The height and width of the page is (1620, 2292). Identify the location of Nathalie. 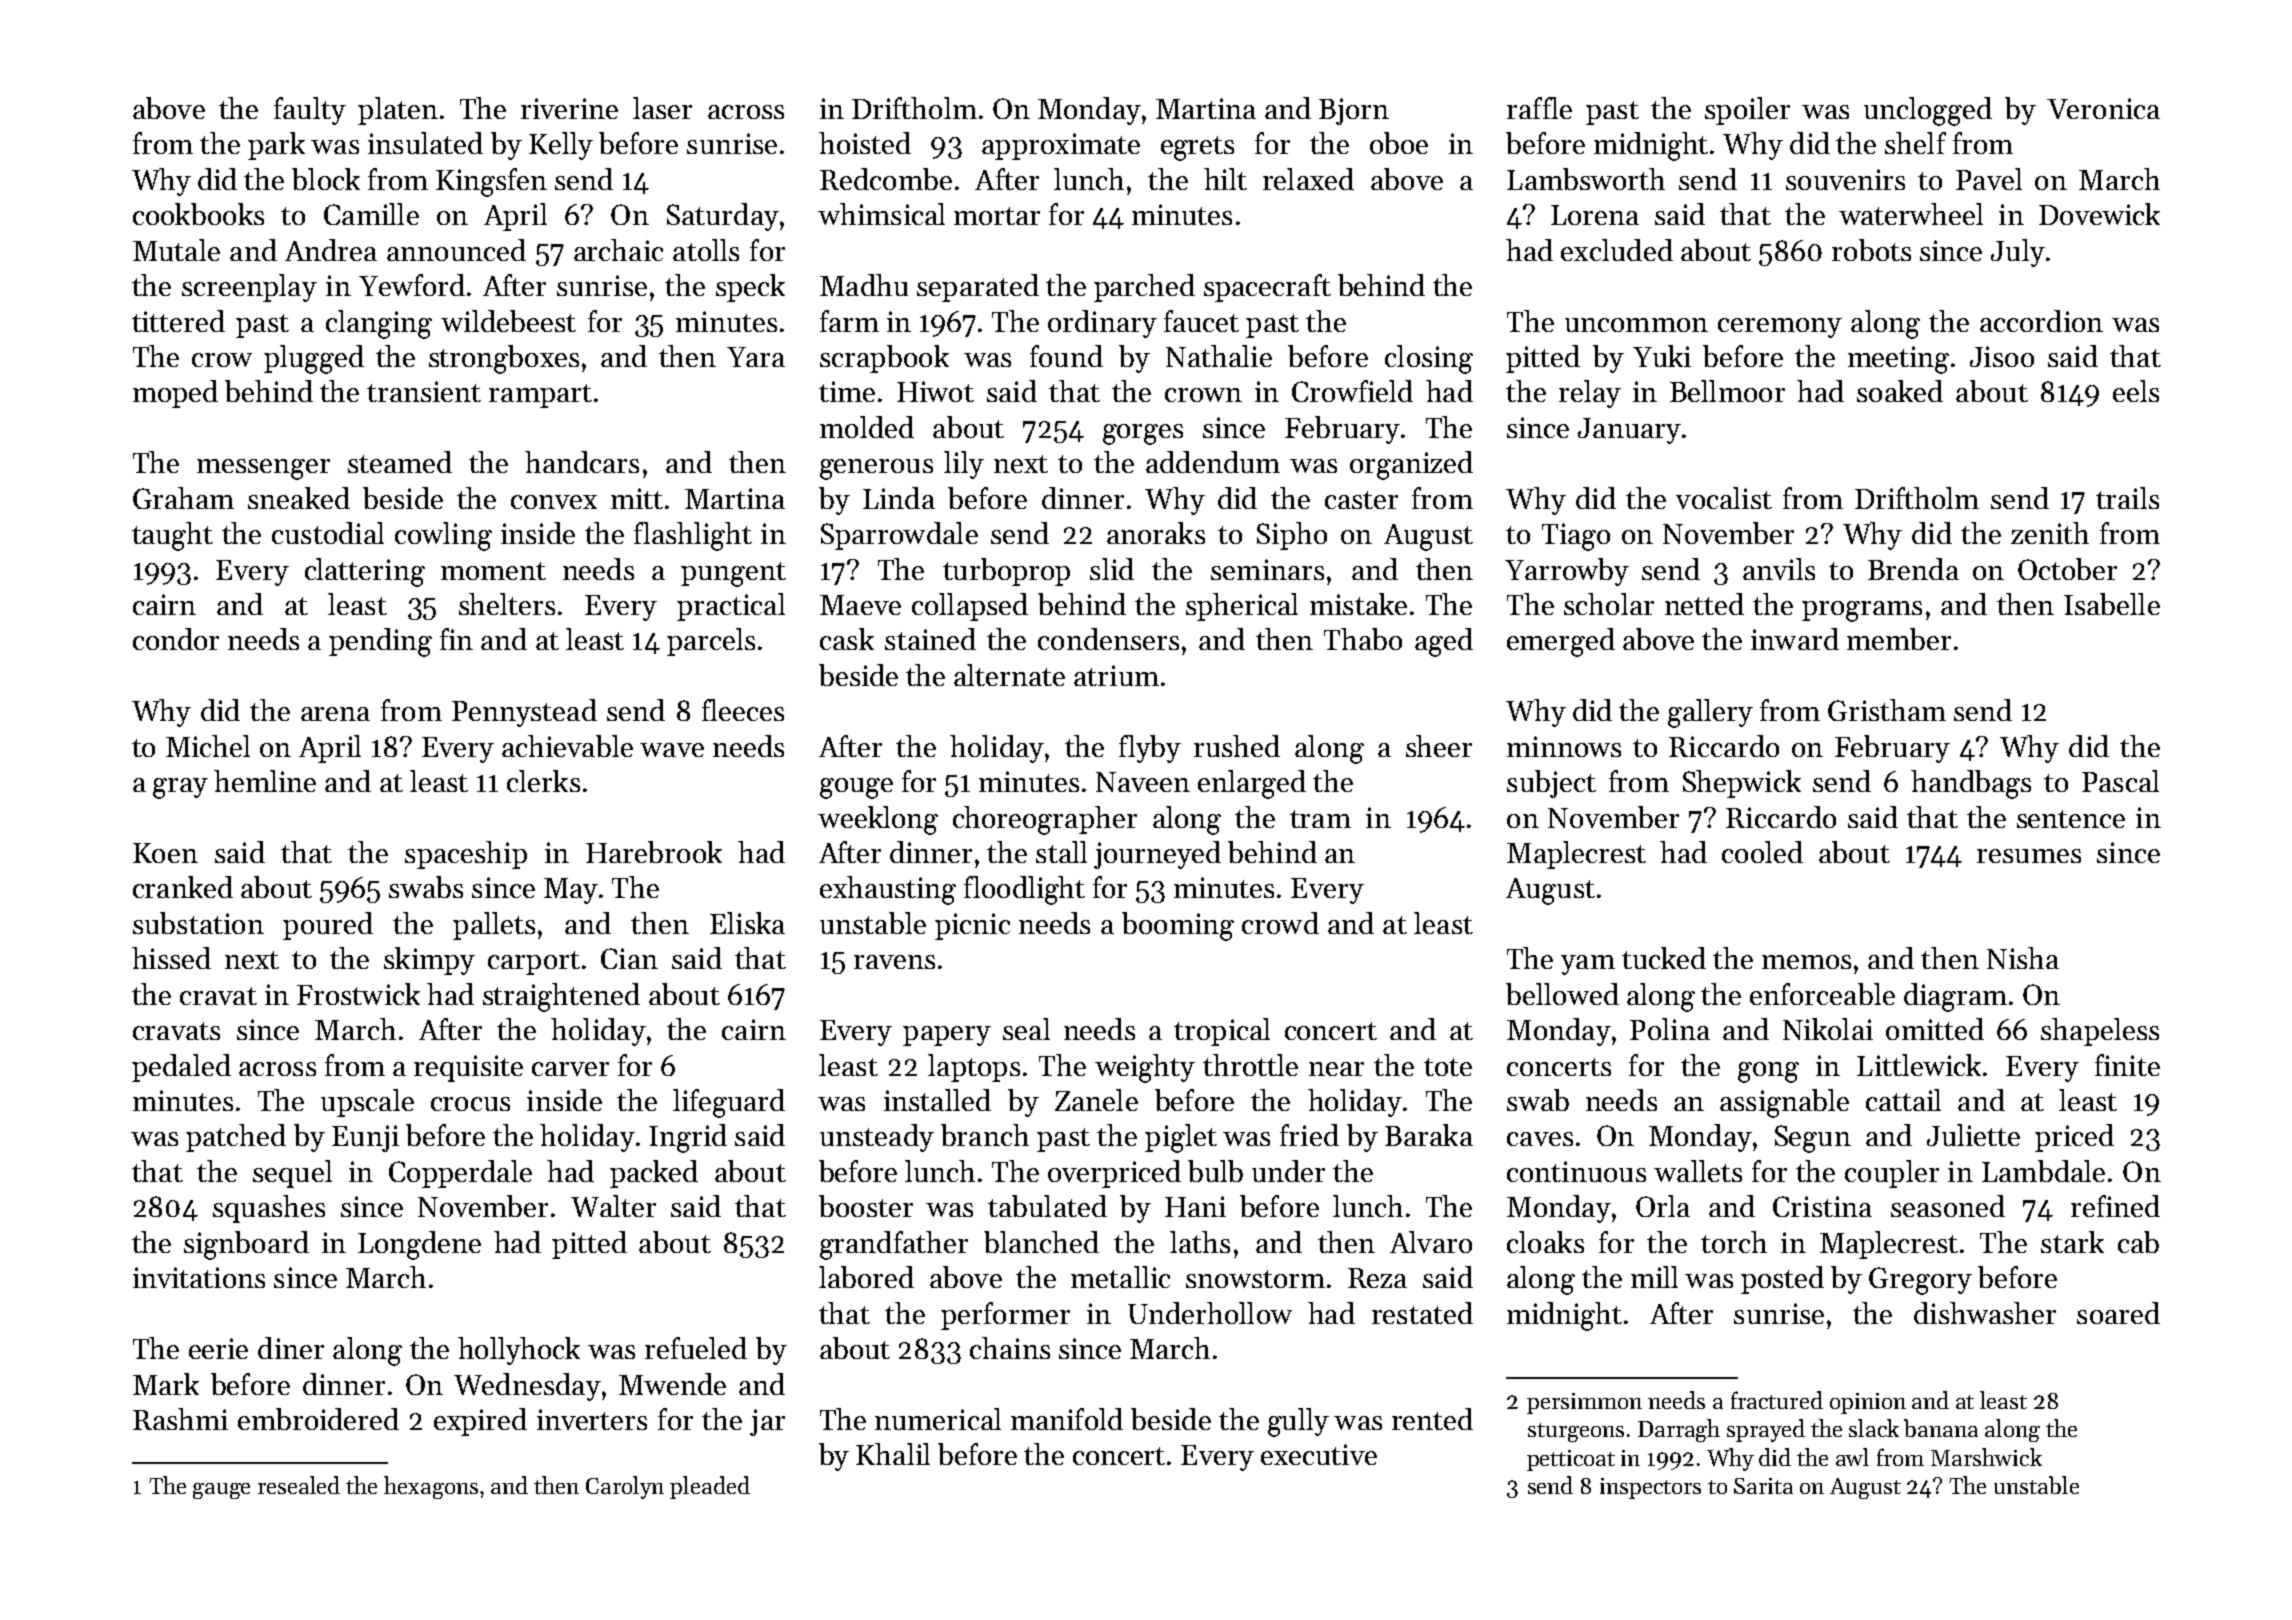
(1219, 356).
